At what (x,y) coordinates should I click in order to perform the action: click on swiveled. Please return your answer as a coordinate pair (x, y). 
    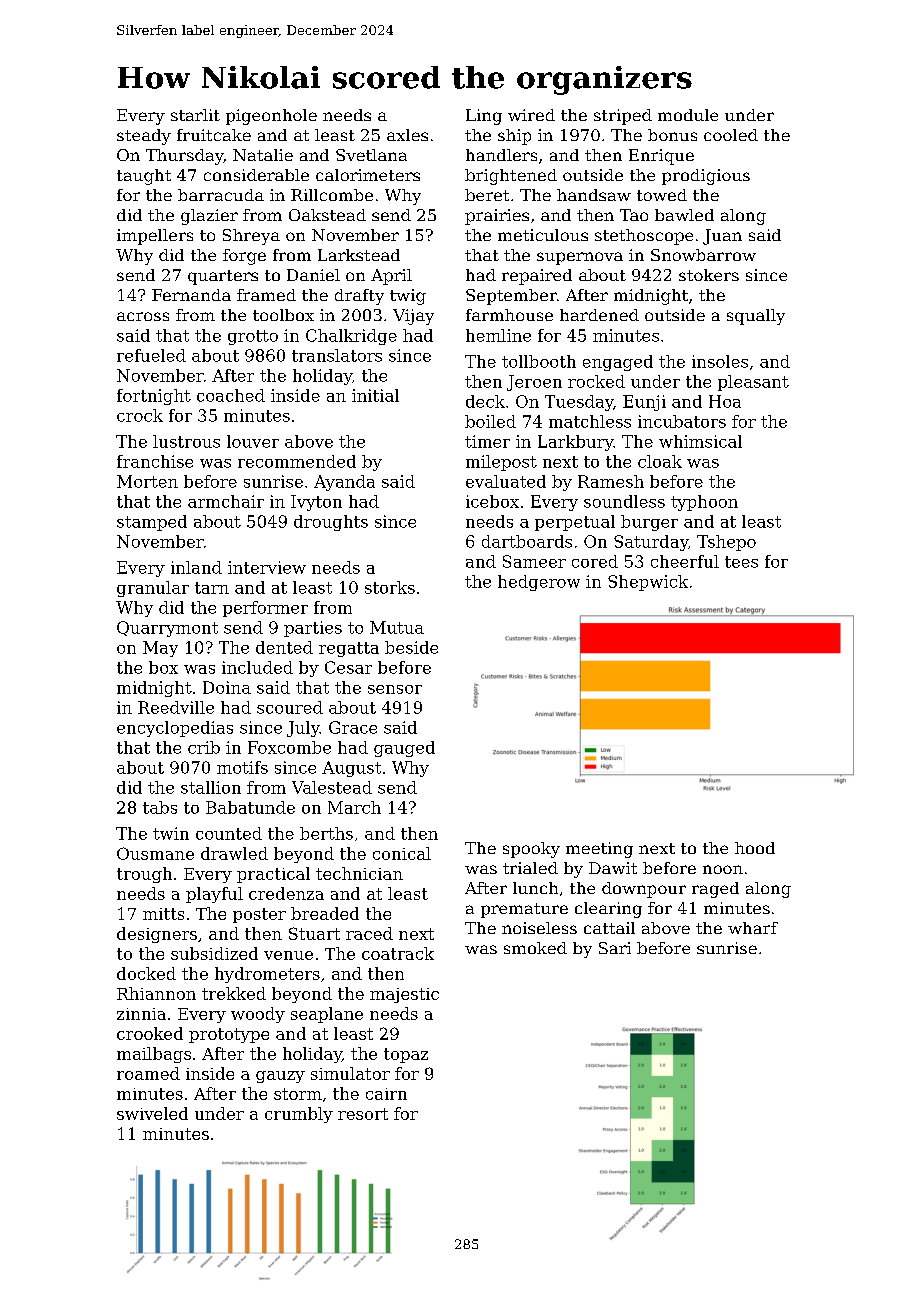
    Looking at the image, I should click on (152, 1113).
